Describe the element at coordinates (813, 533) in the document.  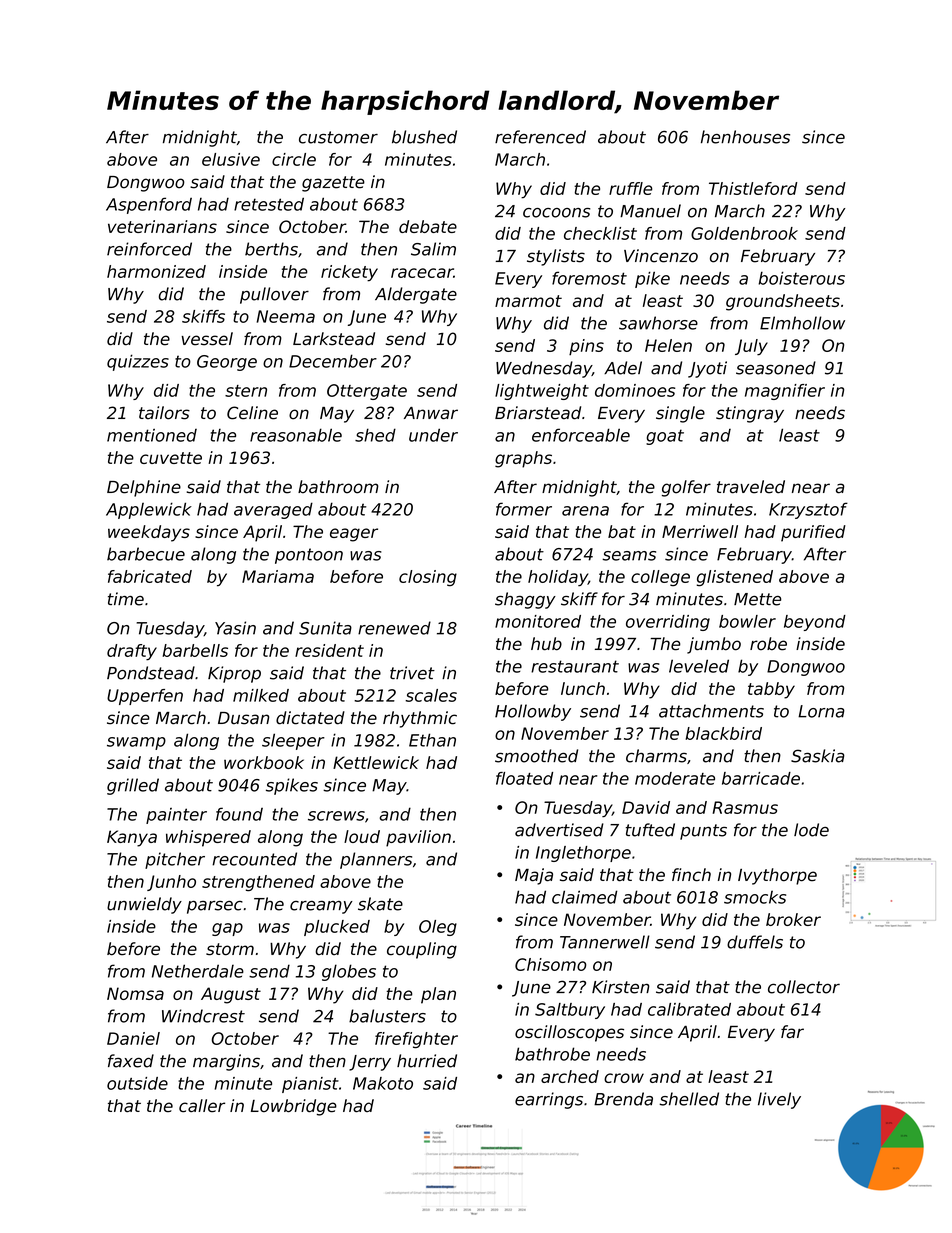
I see `purified` at that location.
